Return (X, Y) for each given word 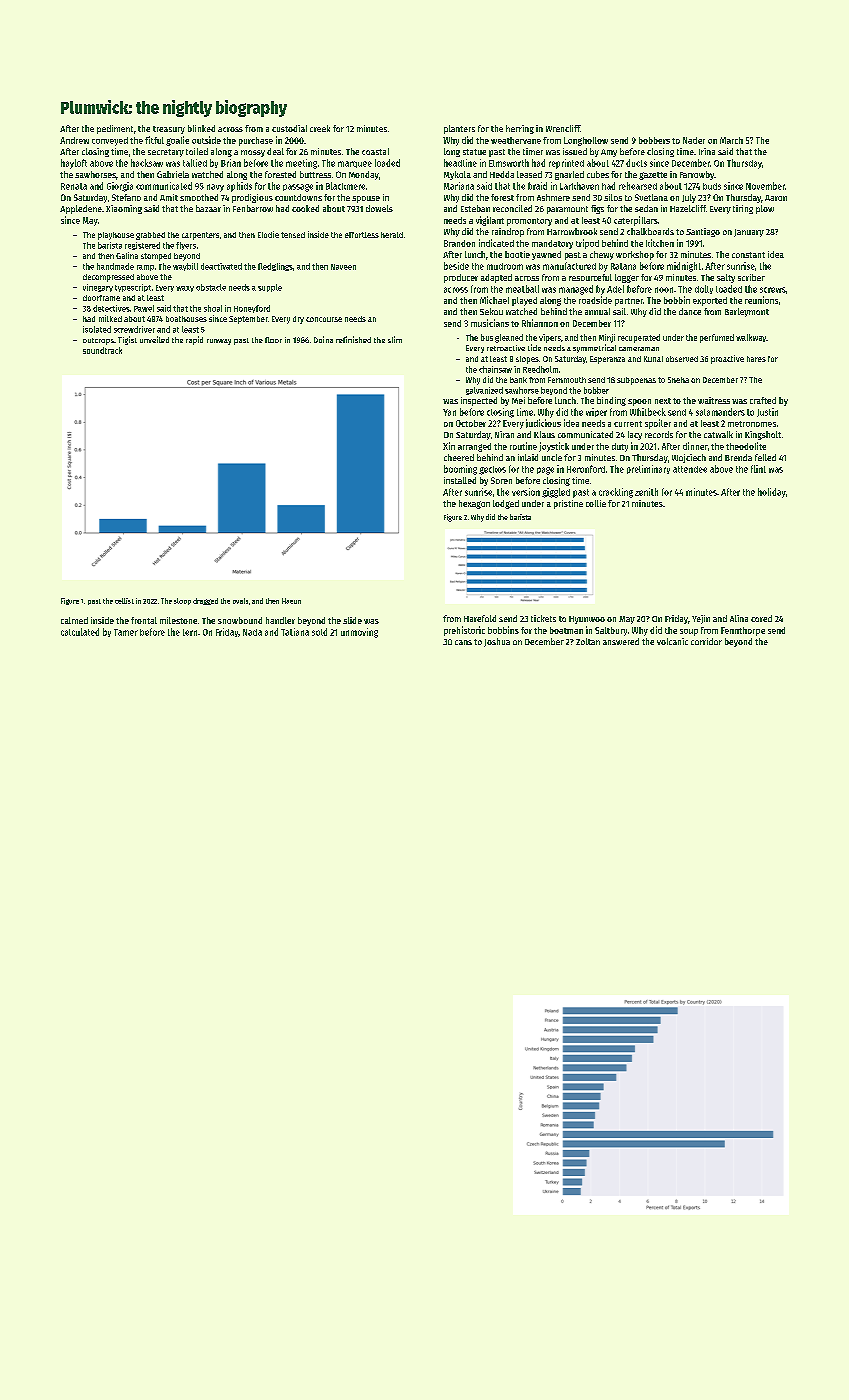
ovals (240, 601)
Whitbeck (648, 412)
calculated (80, 632)
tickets (543, 618)
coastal (375, 151)
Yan (449, 412)
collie (596, 503)
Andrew (74, 140)
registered (142, 246)
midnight (684, 267)
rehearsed (638, 186)
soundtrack (102, 350)
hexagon (474, 504)
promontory (529, 222)
